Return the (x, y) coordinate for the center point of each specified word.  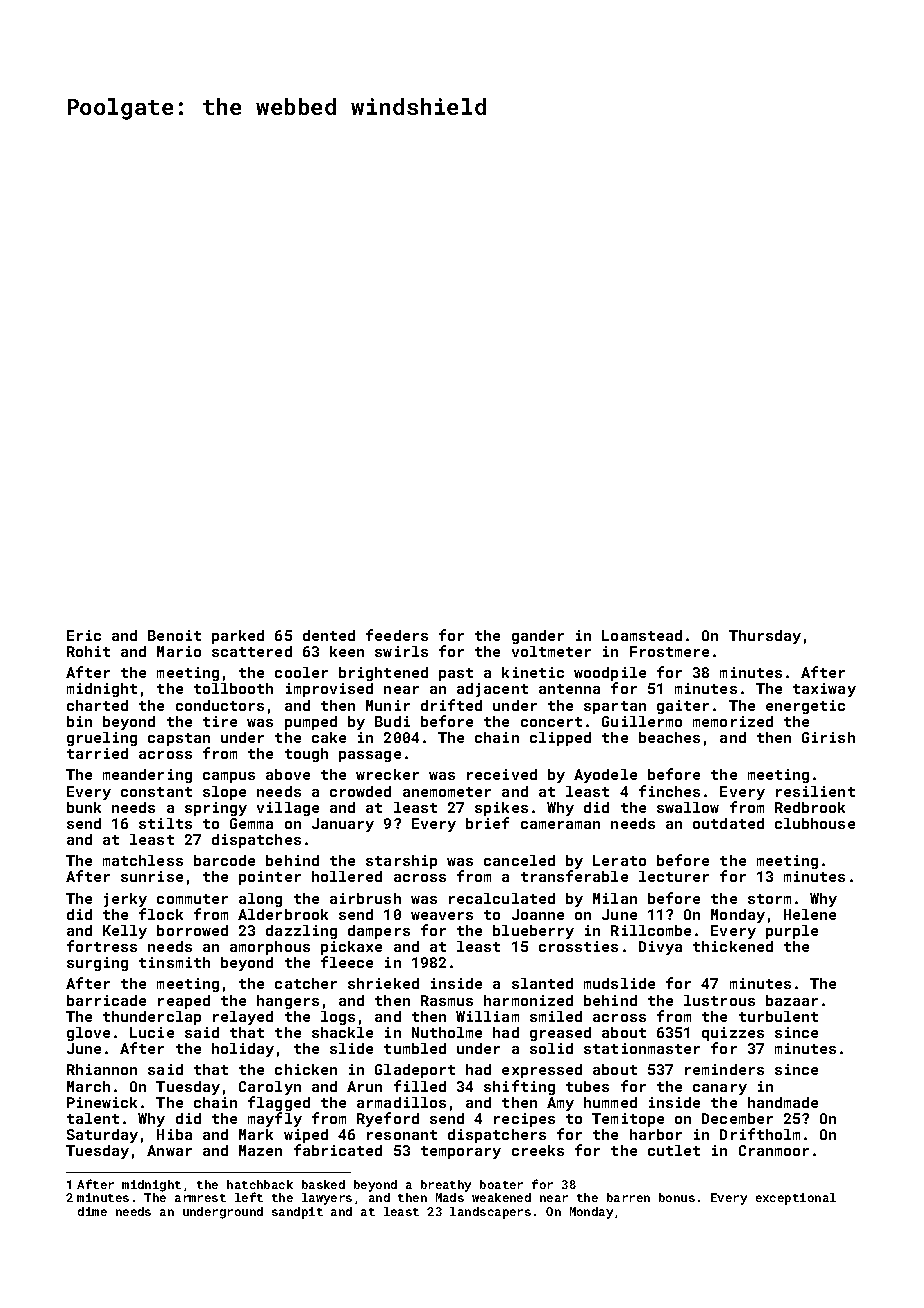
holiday (243, 1050)
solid (551, 1048)
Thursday (765, 637)
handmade (783, 1102)
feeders (397, 635)
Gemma (251, 823)
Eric (84, 635)
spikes (501, 809)
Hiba (174, 1134)
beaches (669, 737)
